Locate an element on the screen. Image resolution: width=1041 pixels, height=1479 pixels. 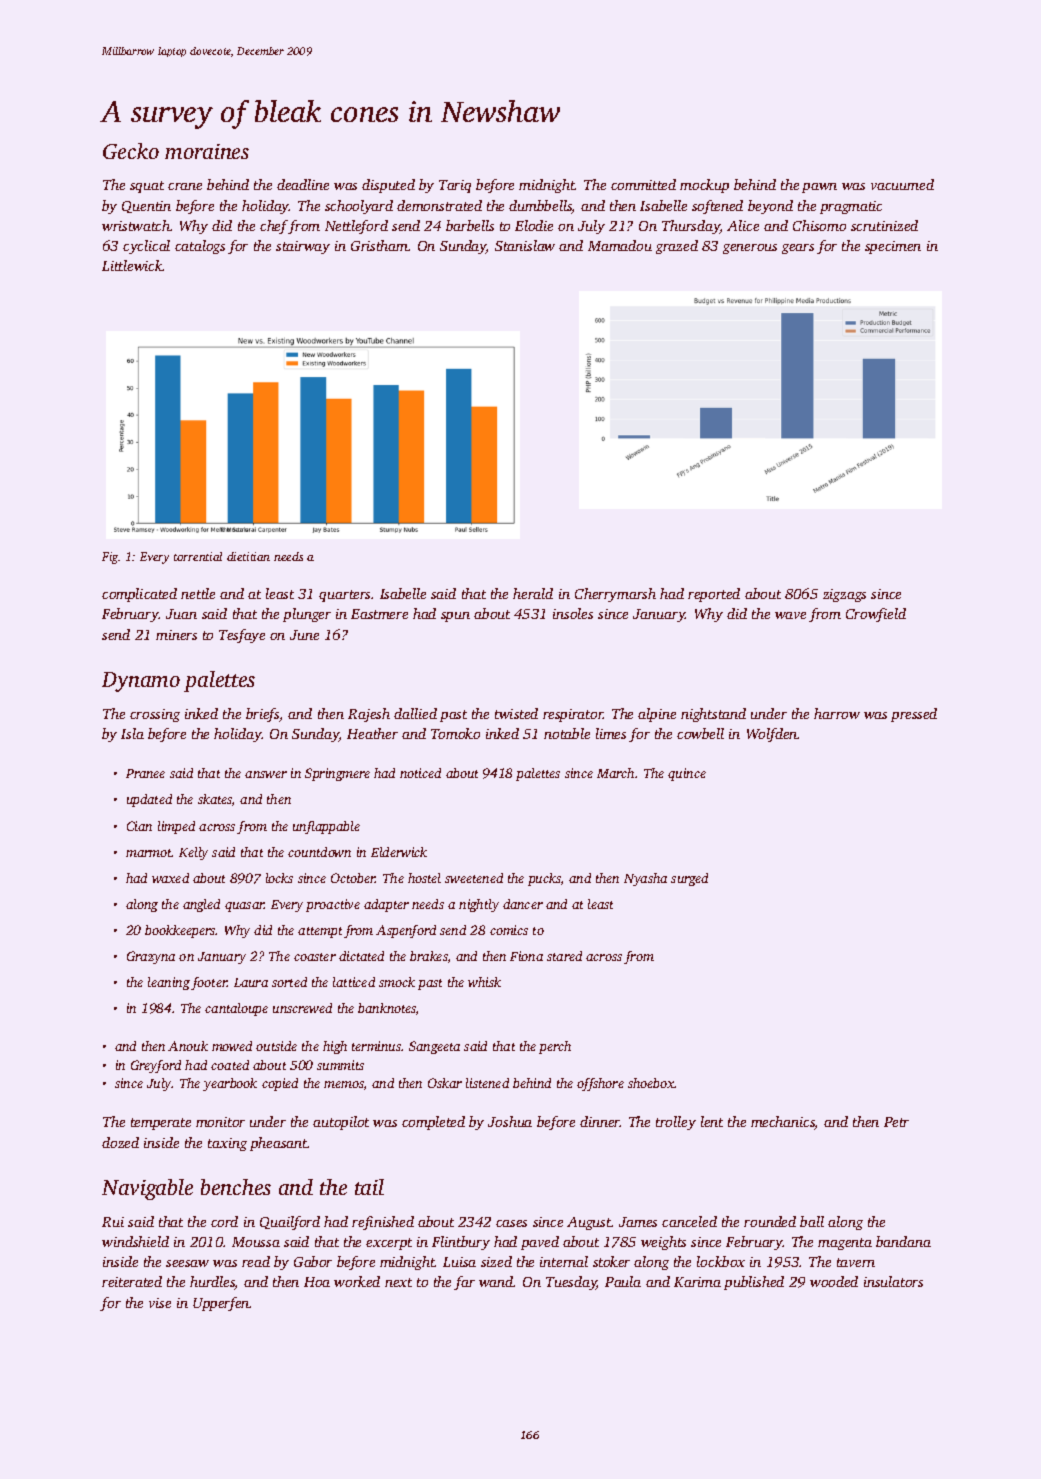
wand is located at coordinates (496, 1281).
